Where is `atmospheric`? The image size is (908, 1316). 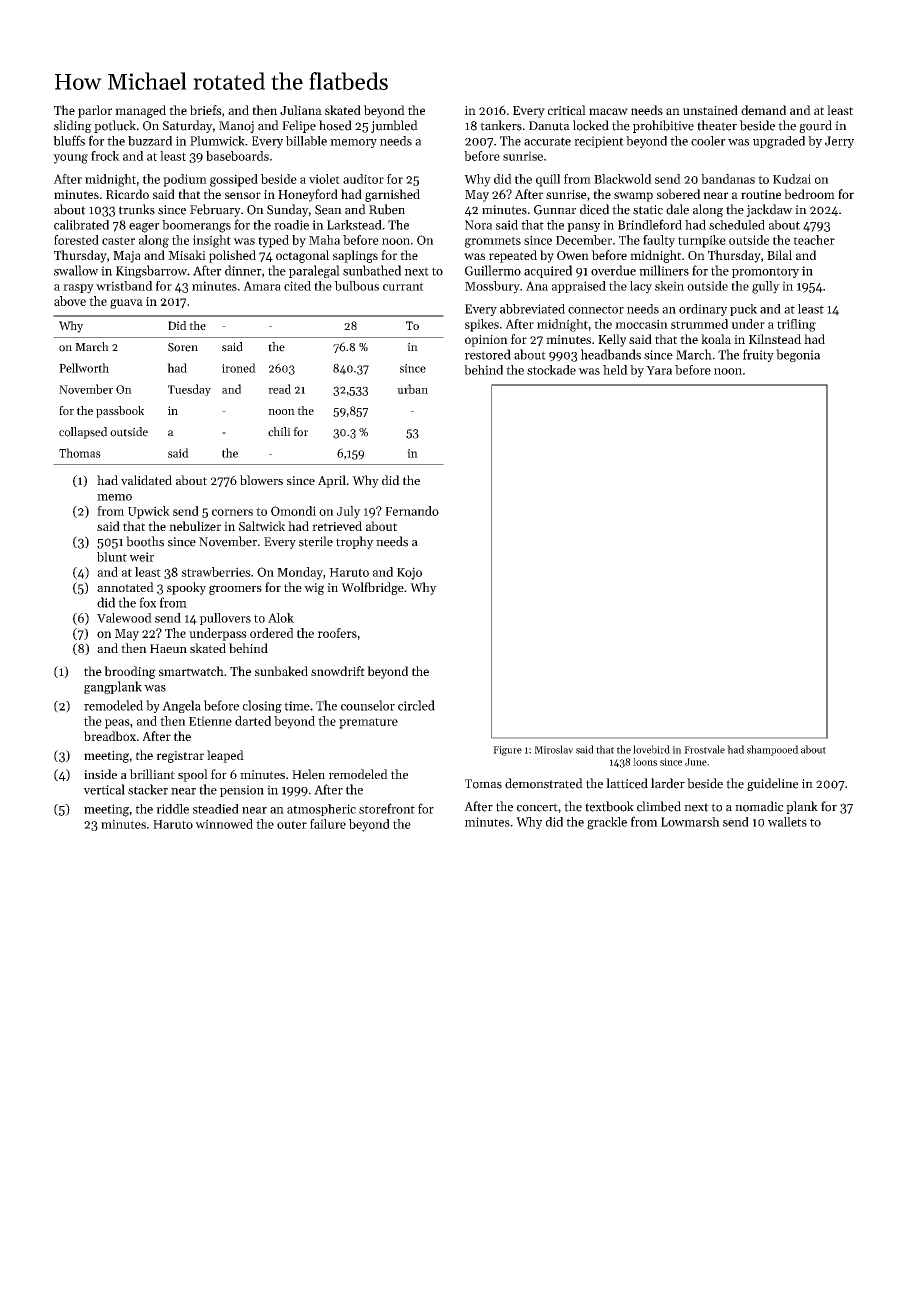 atmospheric is located at coordinates (321, 810).
